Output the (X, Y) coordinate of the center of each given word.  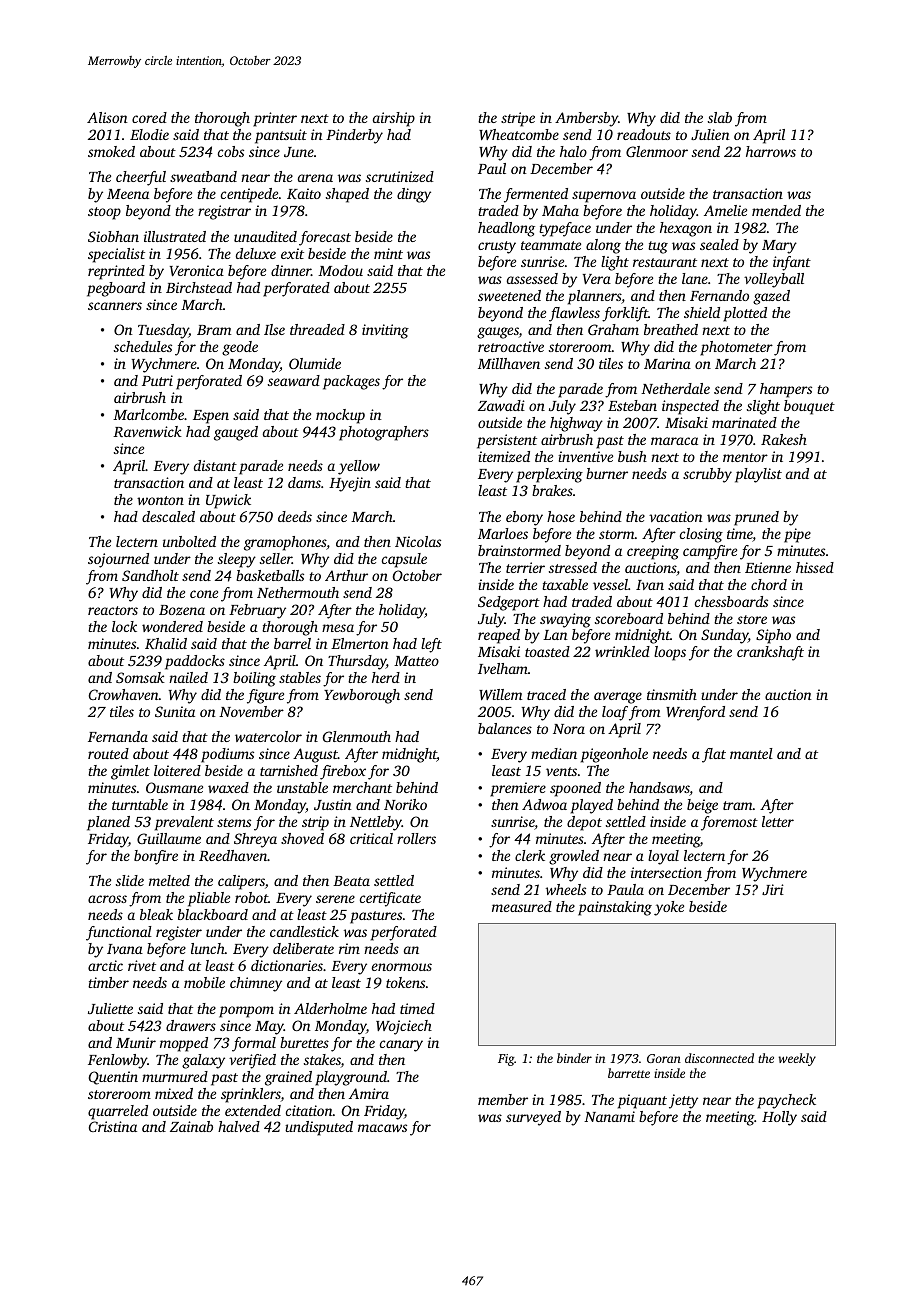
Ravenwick (147, 431)
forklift (625, 314)
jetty (683, 1101)
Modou (340, 270)
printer (275, 119)
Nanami (609, 1116)
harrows (771, 151)
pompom (246, 1012)
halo (573, 151)
